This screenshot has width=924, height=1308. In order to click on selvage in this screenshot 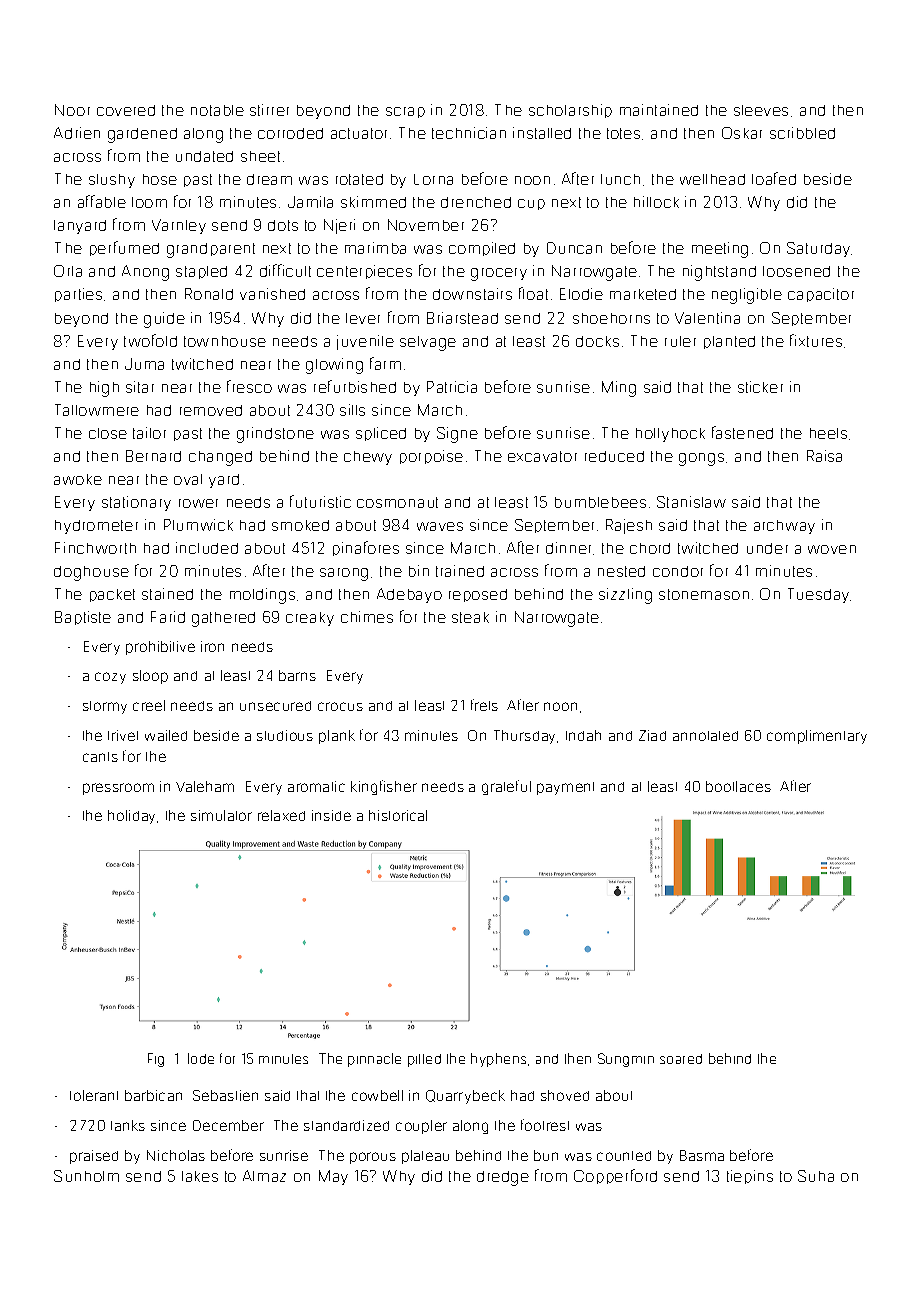, I will do `click(428, 343)`.
